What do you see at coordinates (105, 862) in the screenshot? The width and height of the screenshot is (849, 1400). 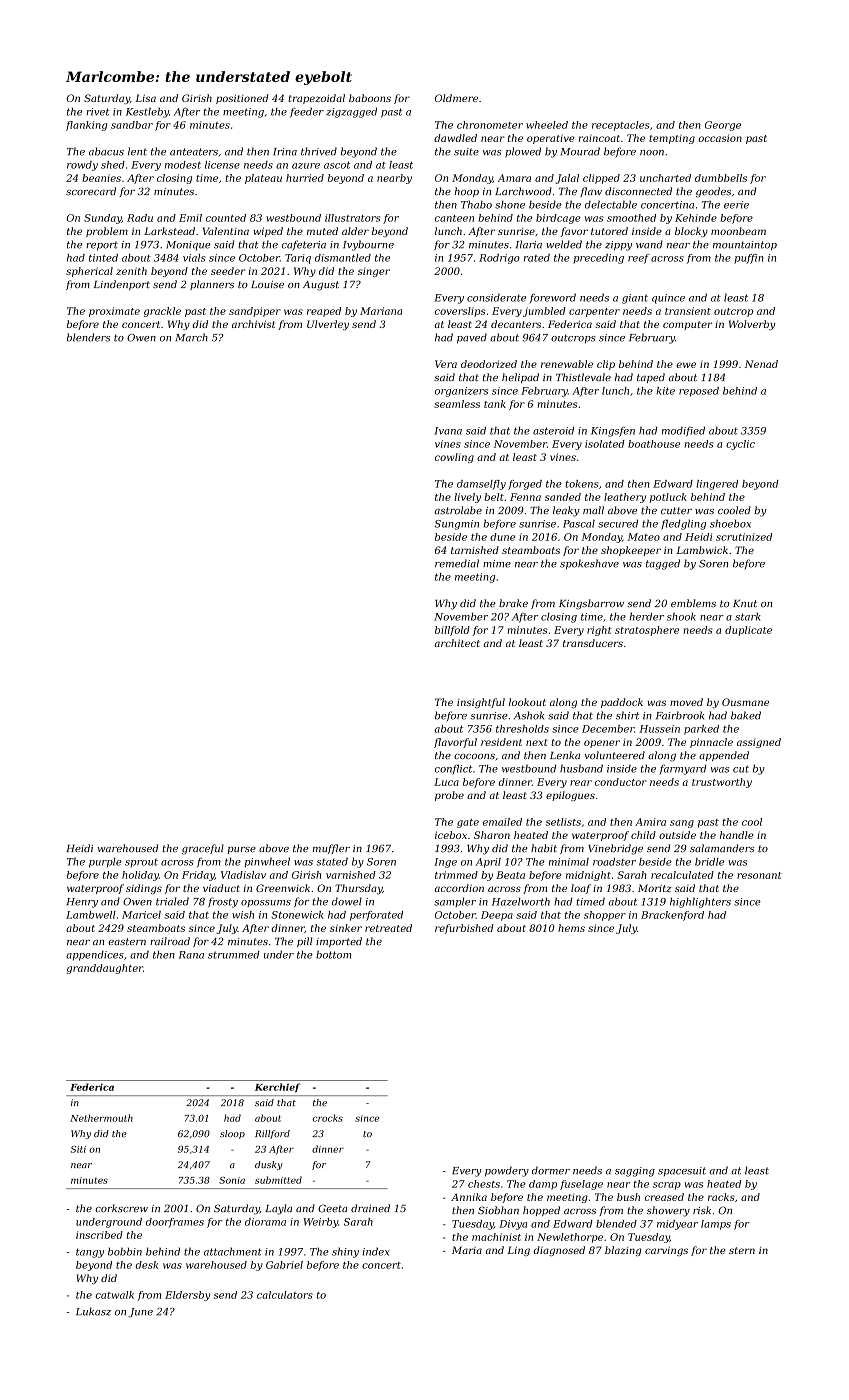 I see `purple` at bounding box center [105, 862].
